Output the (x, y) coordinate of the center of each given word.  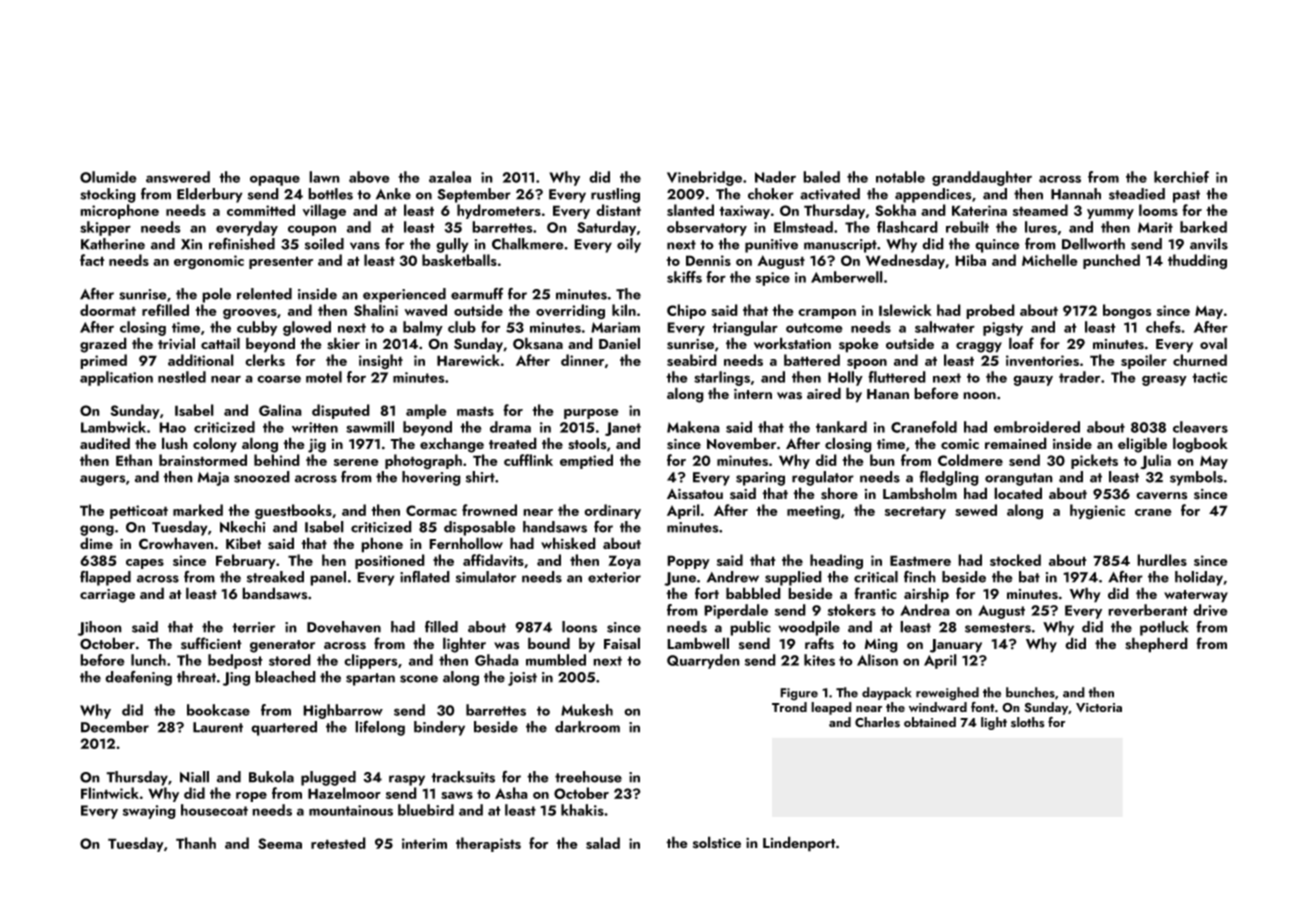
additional (201, 360)
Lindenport (799, 844)
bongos (1127, 311)
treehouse (588, 777)
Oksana (538, 343)
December (115, 727)
